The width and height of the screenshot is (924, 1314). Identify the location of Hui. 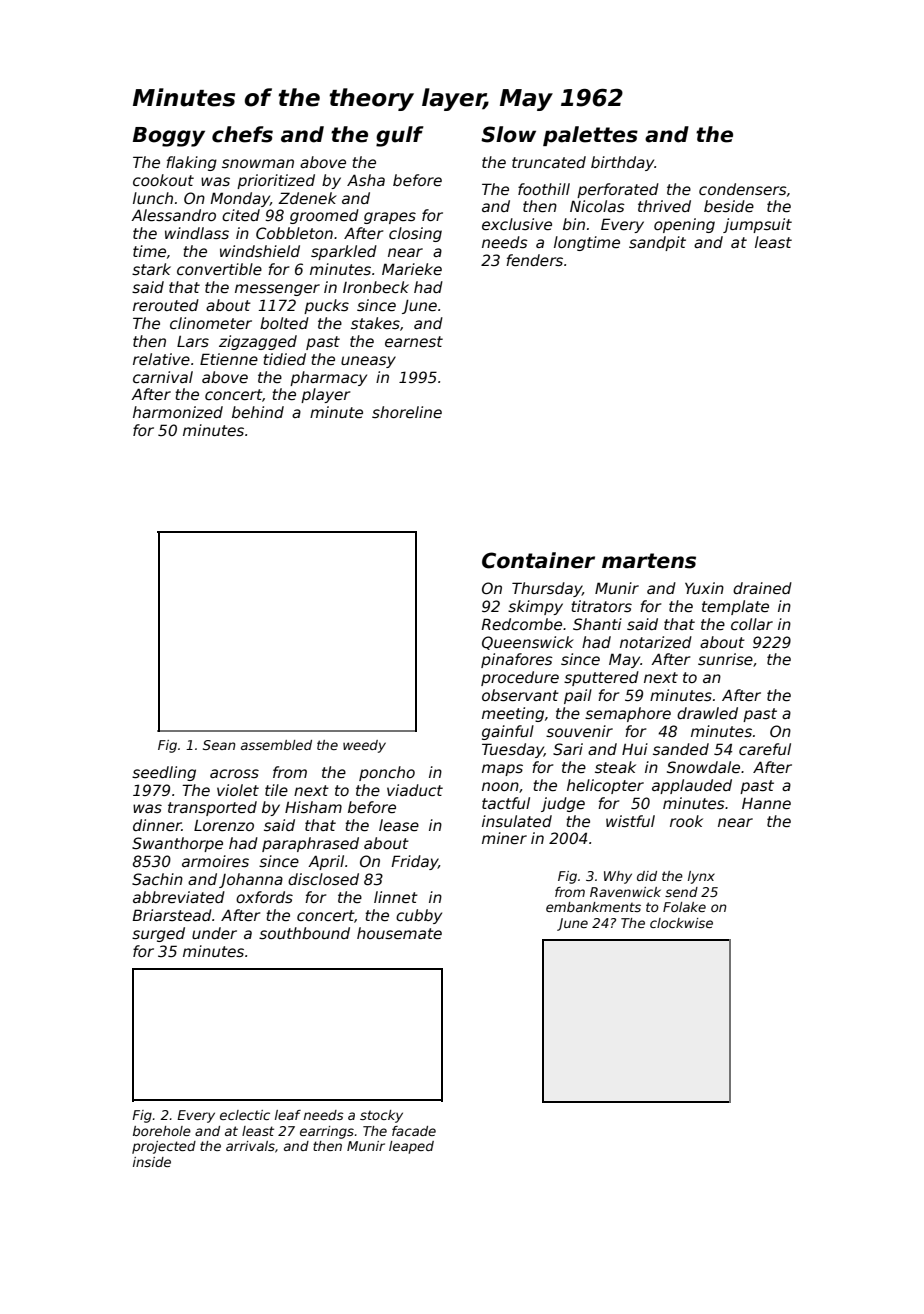
(635, 749).
